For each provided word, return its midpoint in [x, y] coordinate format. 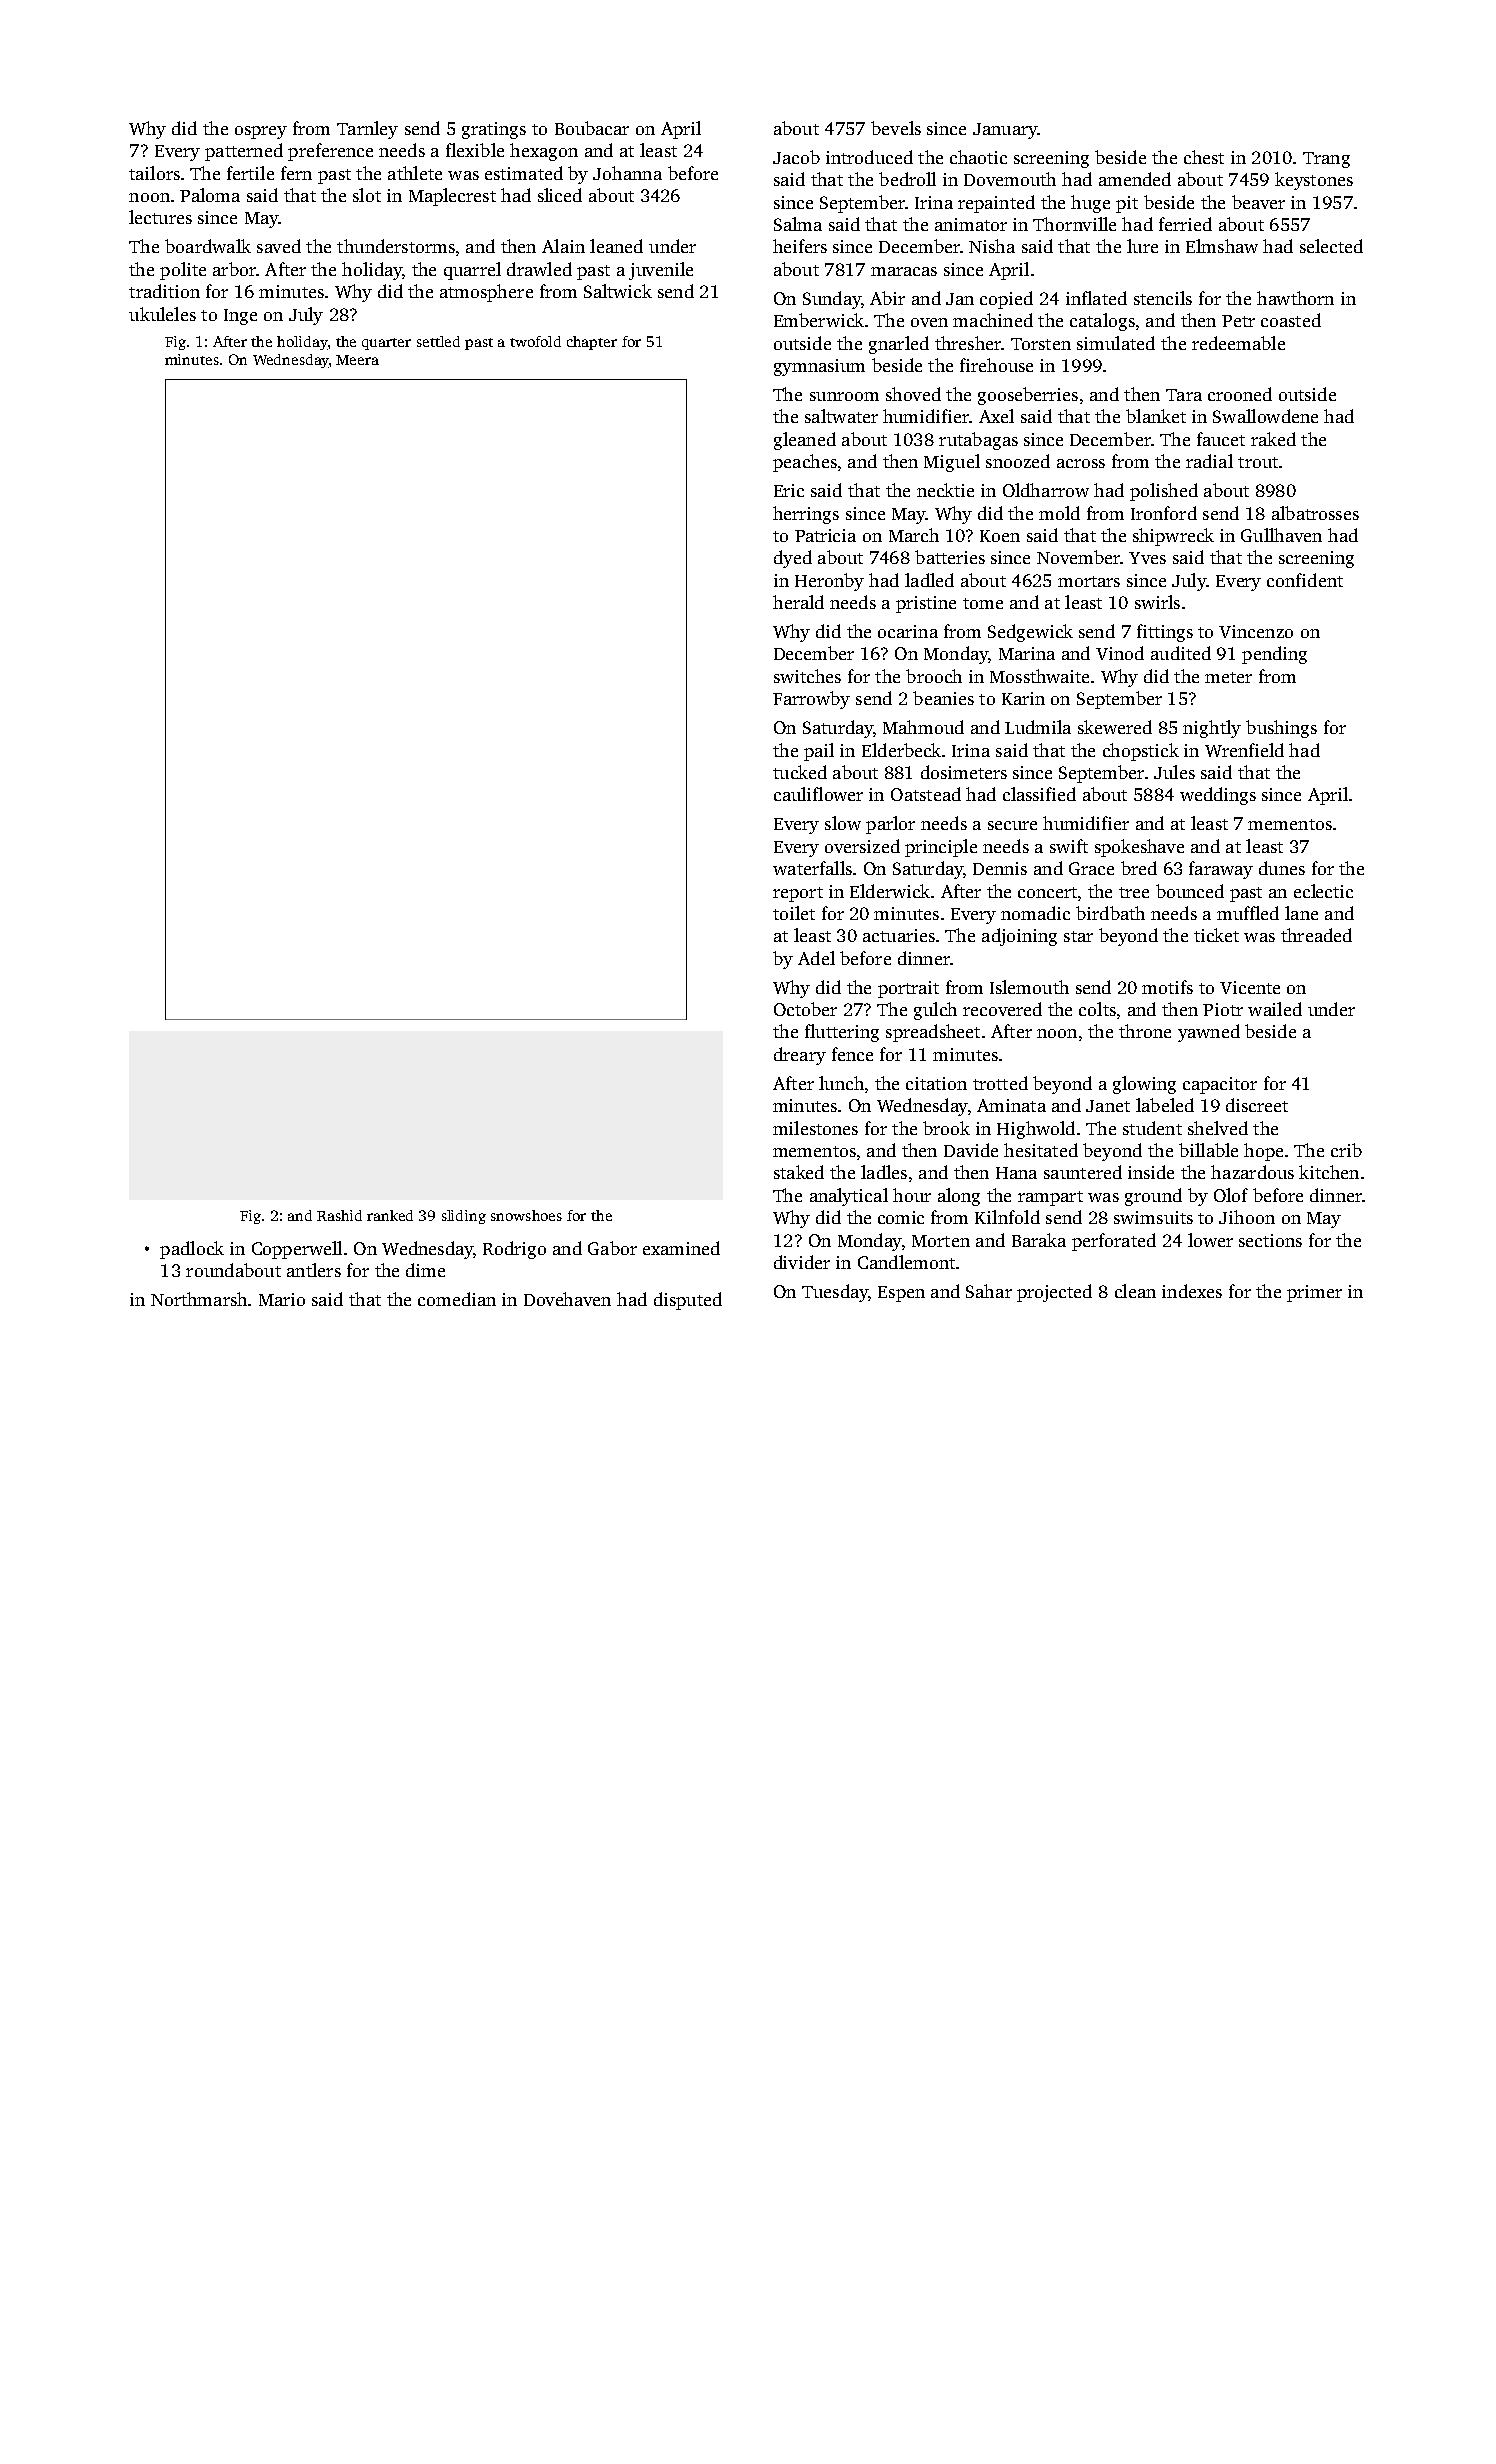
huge [1090, 204]
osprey [261, 132]
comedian [457, 1299]
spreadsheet [933, 1033]
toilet [794, 913]
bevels [896, 128]
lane [1301, 913]
